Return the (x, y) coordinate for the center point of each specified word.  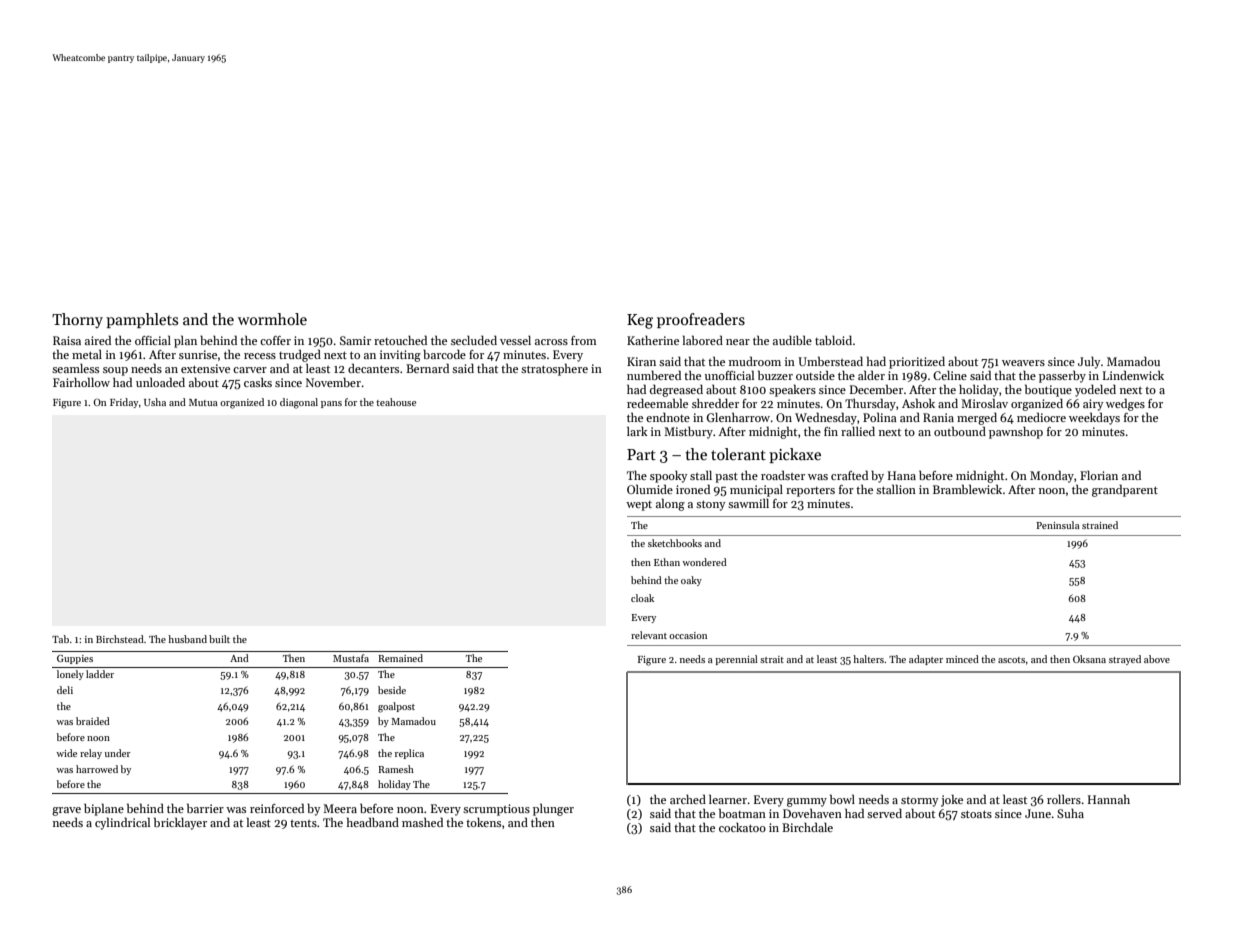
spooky (669, 477)
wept (639, 506)
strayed (1125, 660)
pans (331, 404)
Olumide (650, 489)
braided (93, 721)
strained (1100, 525)
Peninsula (1058, 525)
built (219, 639)
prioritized (917, 363)
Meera (340, 808)
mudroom (755, 361)
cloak (642, 598)
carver (250, 370)
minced (962, 659)
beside (392, 690)
